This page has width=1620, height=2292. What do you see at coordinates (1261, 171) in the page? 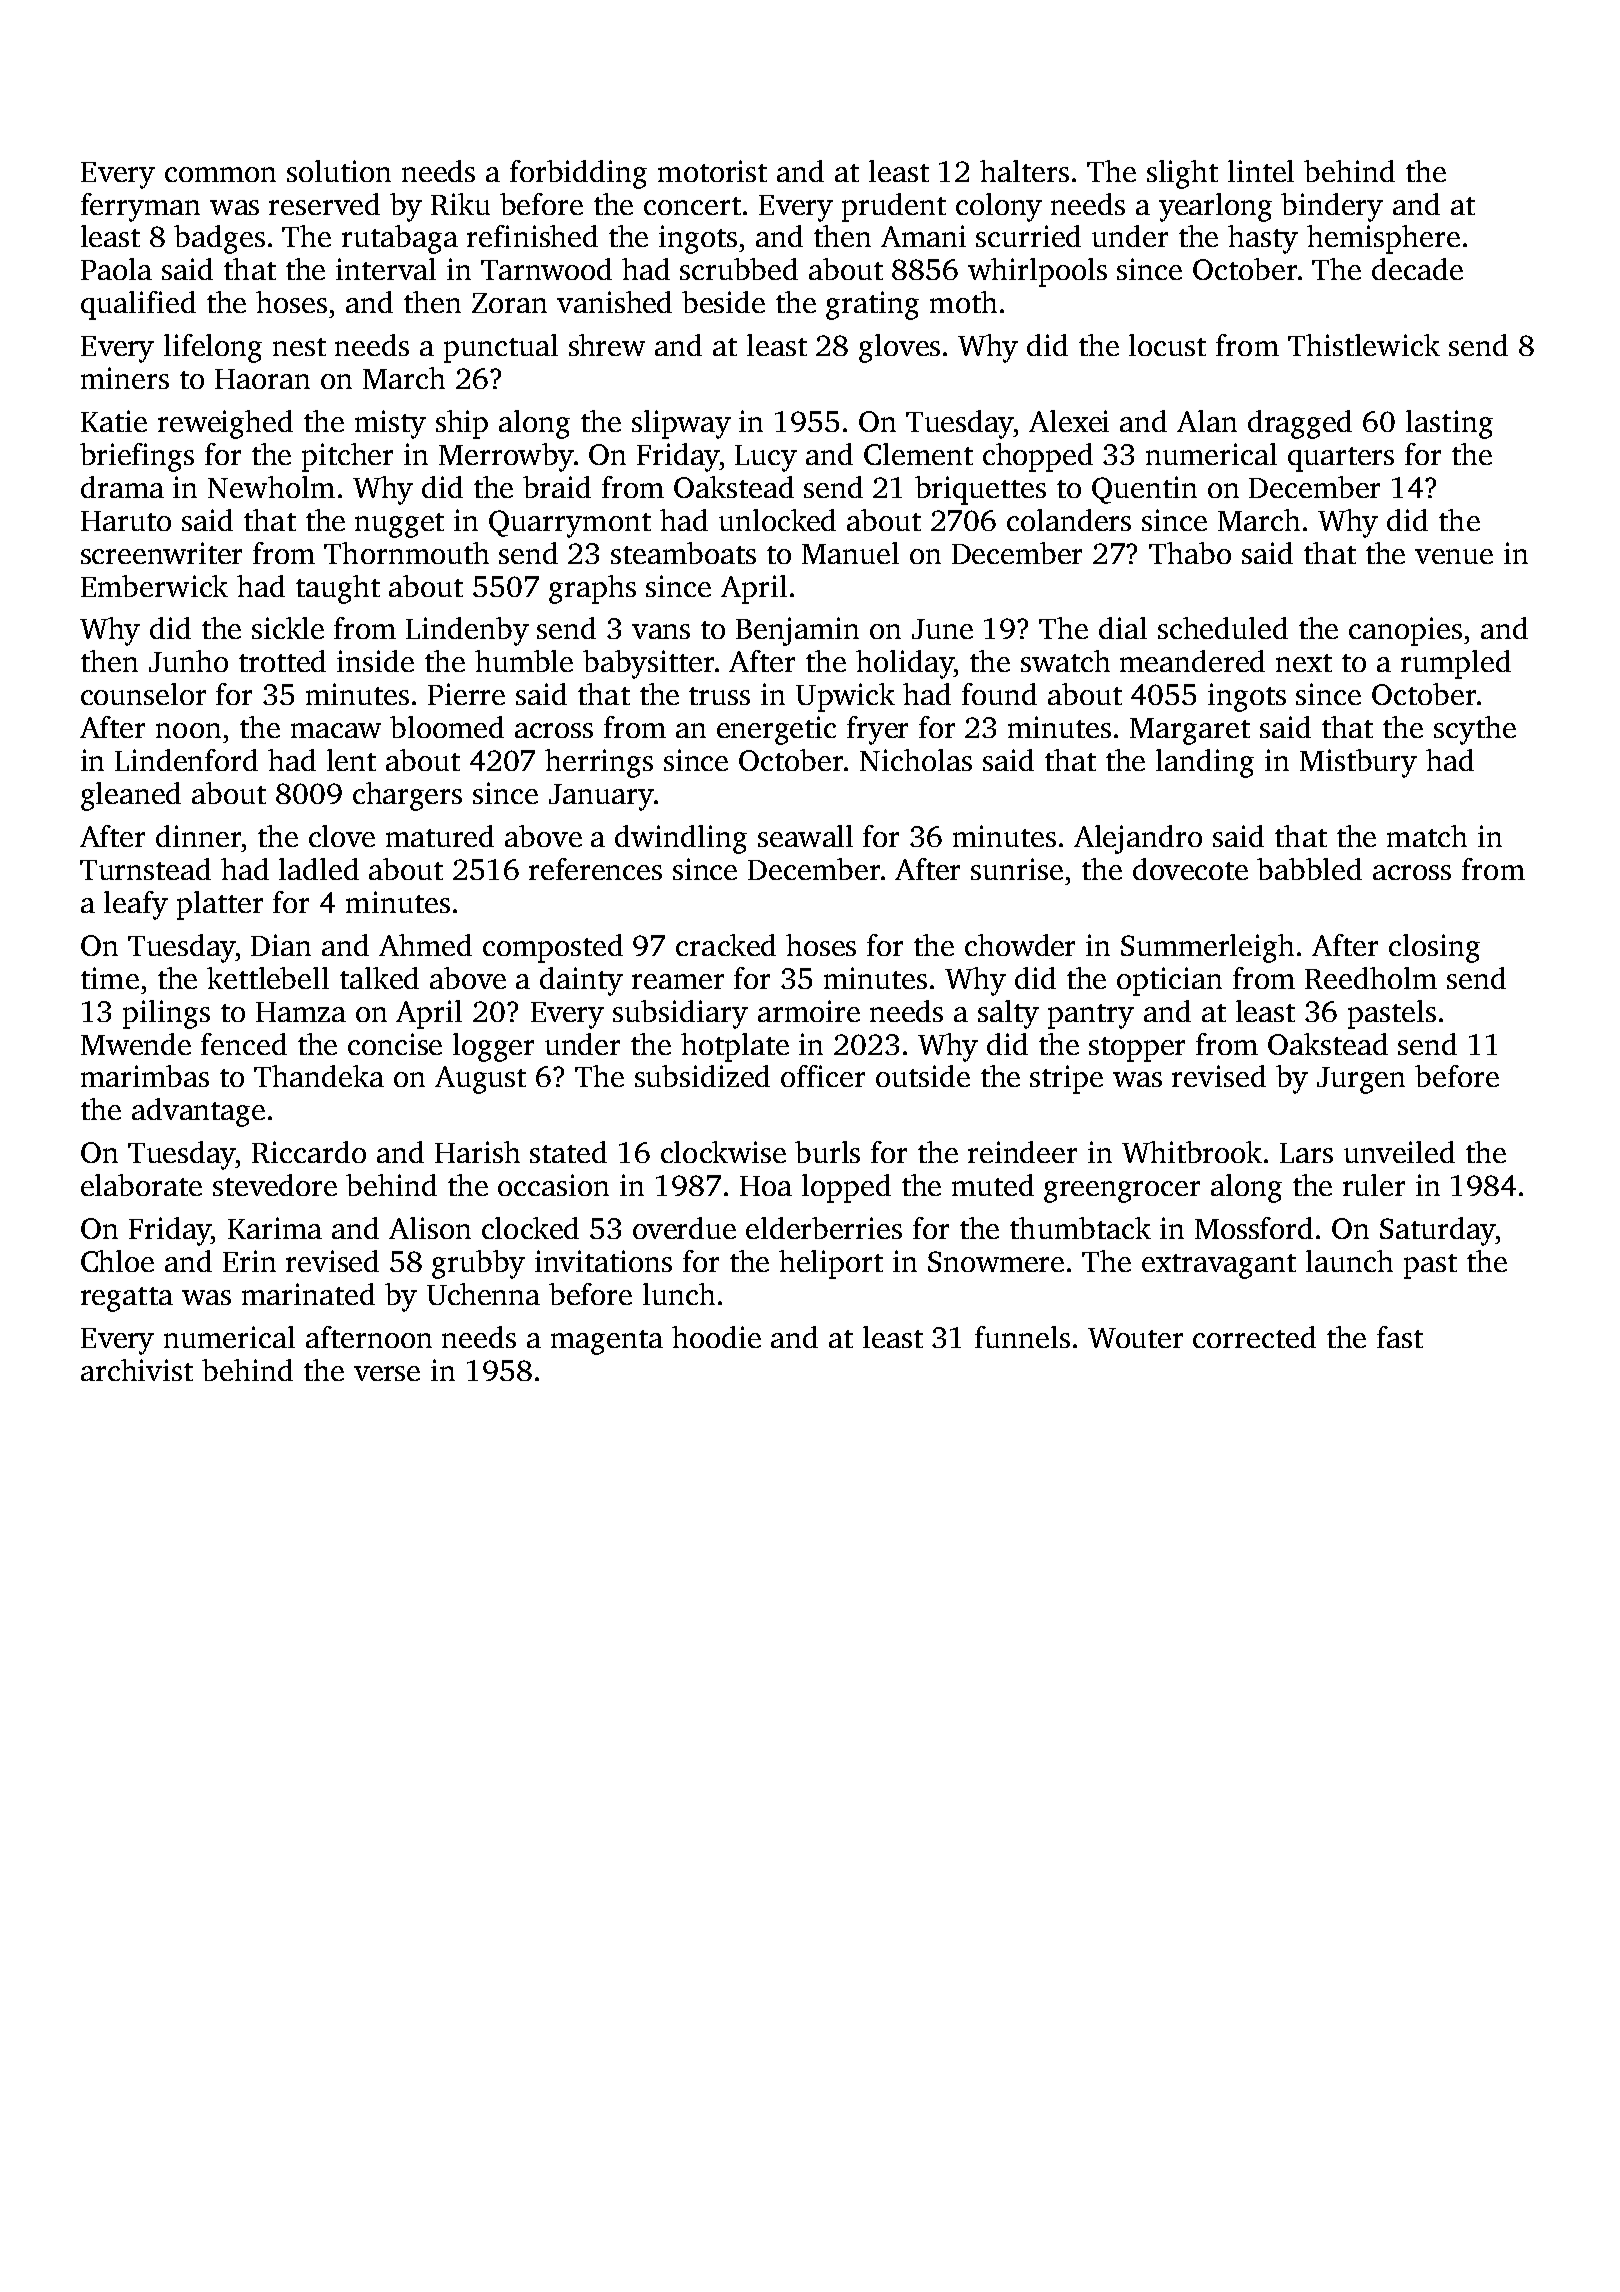
I see `lintel` at bounding box center [1261, 171].
